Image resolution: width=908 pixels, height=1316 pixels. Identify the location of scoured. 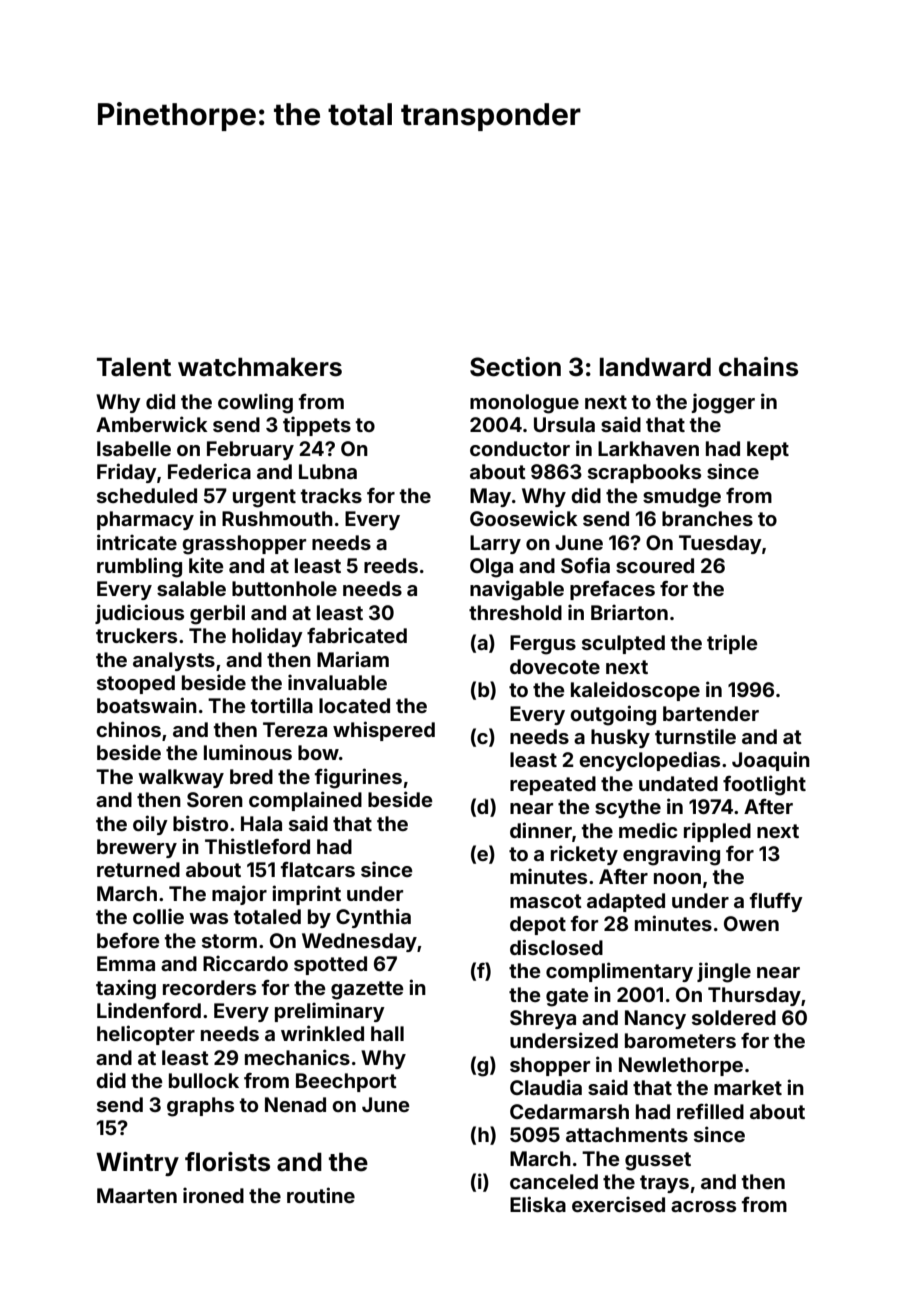
(655, 565).
